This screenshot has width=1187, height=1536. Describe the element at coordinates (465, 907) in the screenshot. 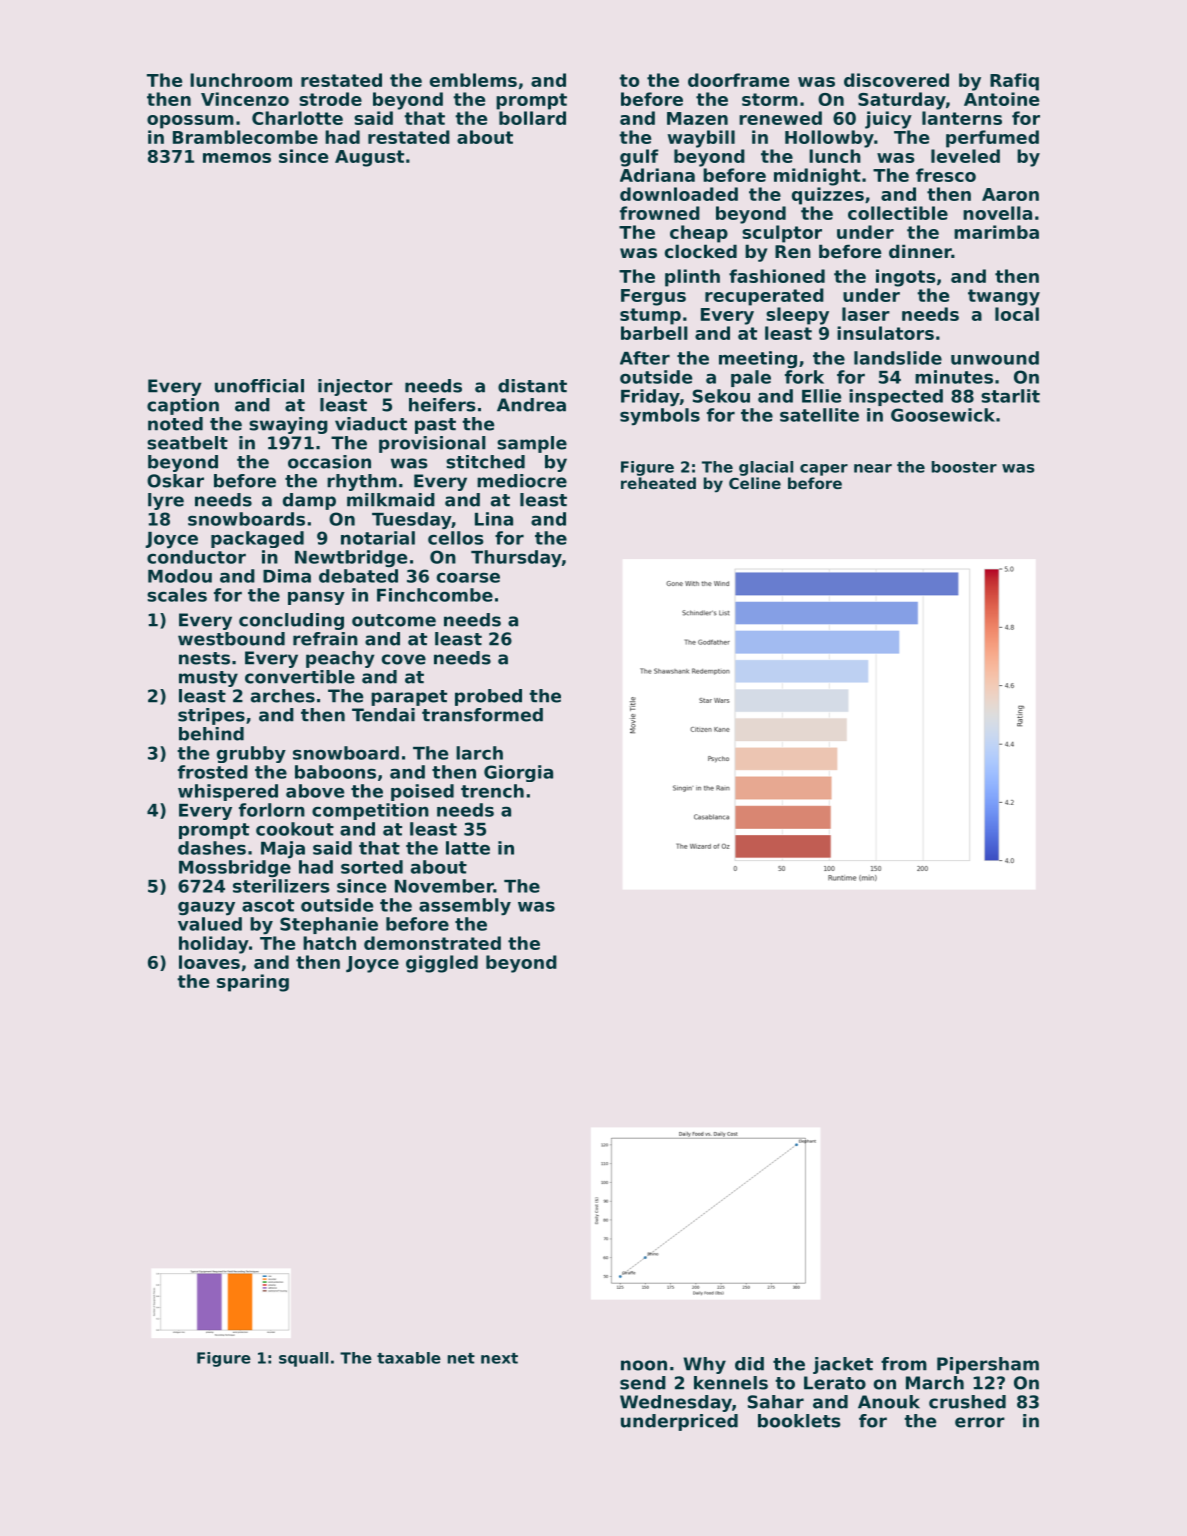

I see `assembly` at that location.
